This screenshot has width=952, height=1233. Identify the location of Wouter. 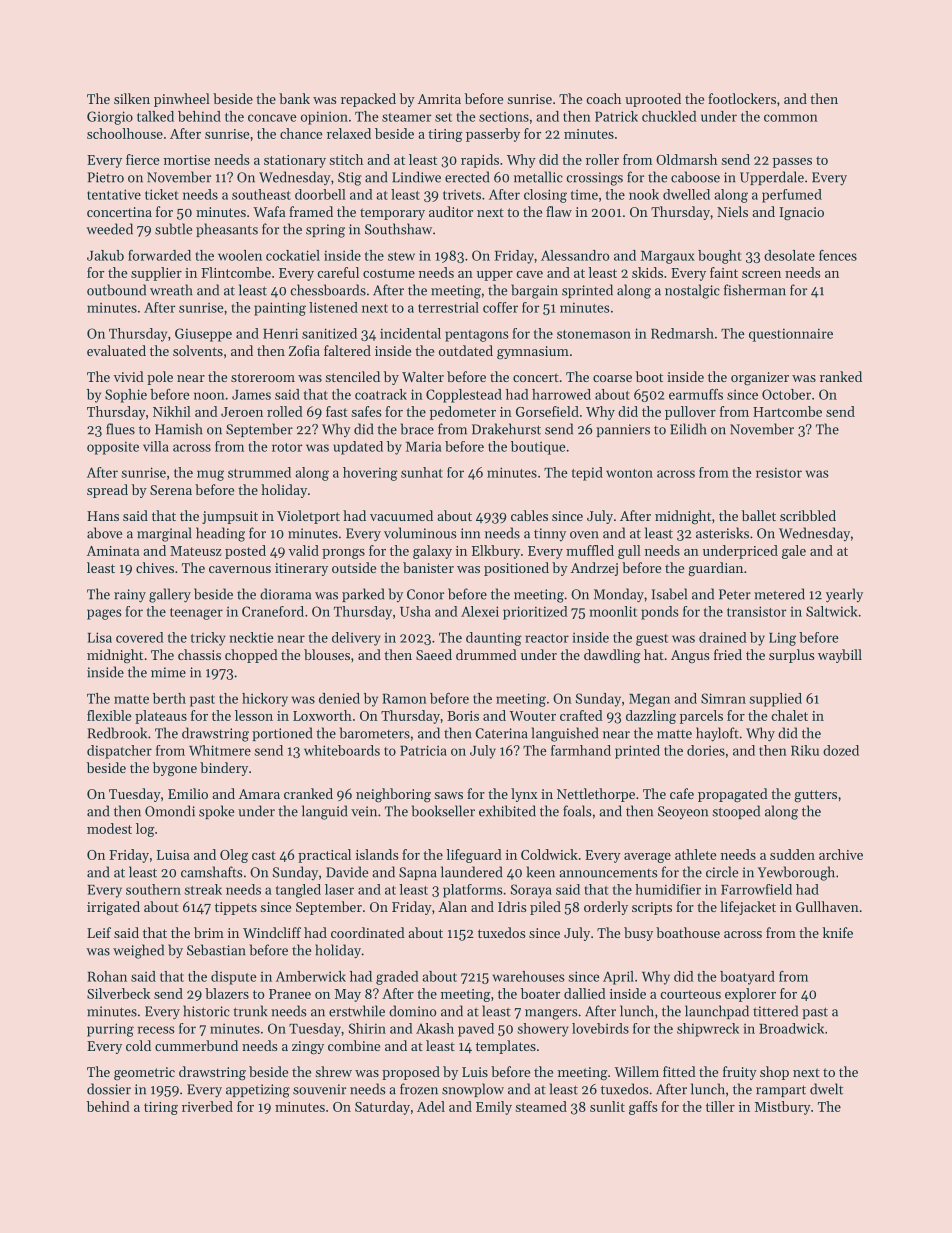
(532, 716).
